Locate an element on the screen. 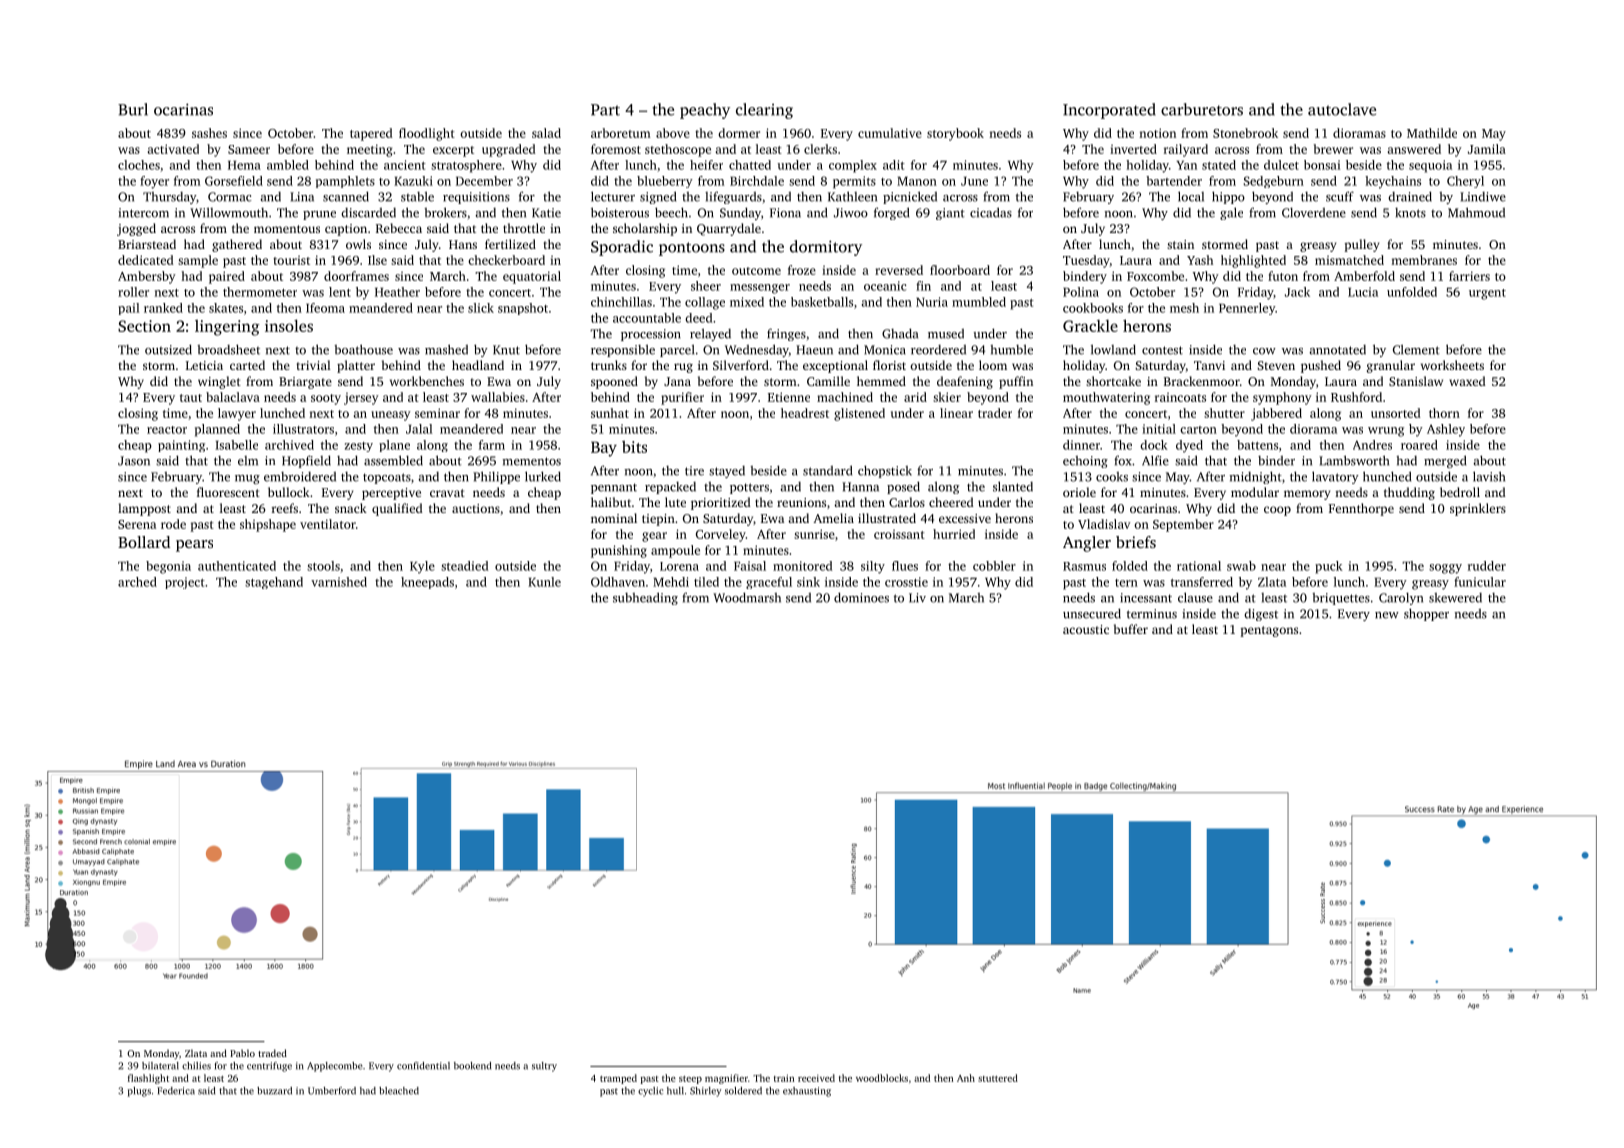 The image size is (1624, 1148). acoustic is located at coordinates (1086, 629).
